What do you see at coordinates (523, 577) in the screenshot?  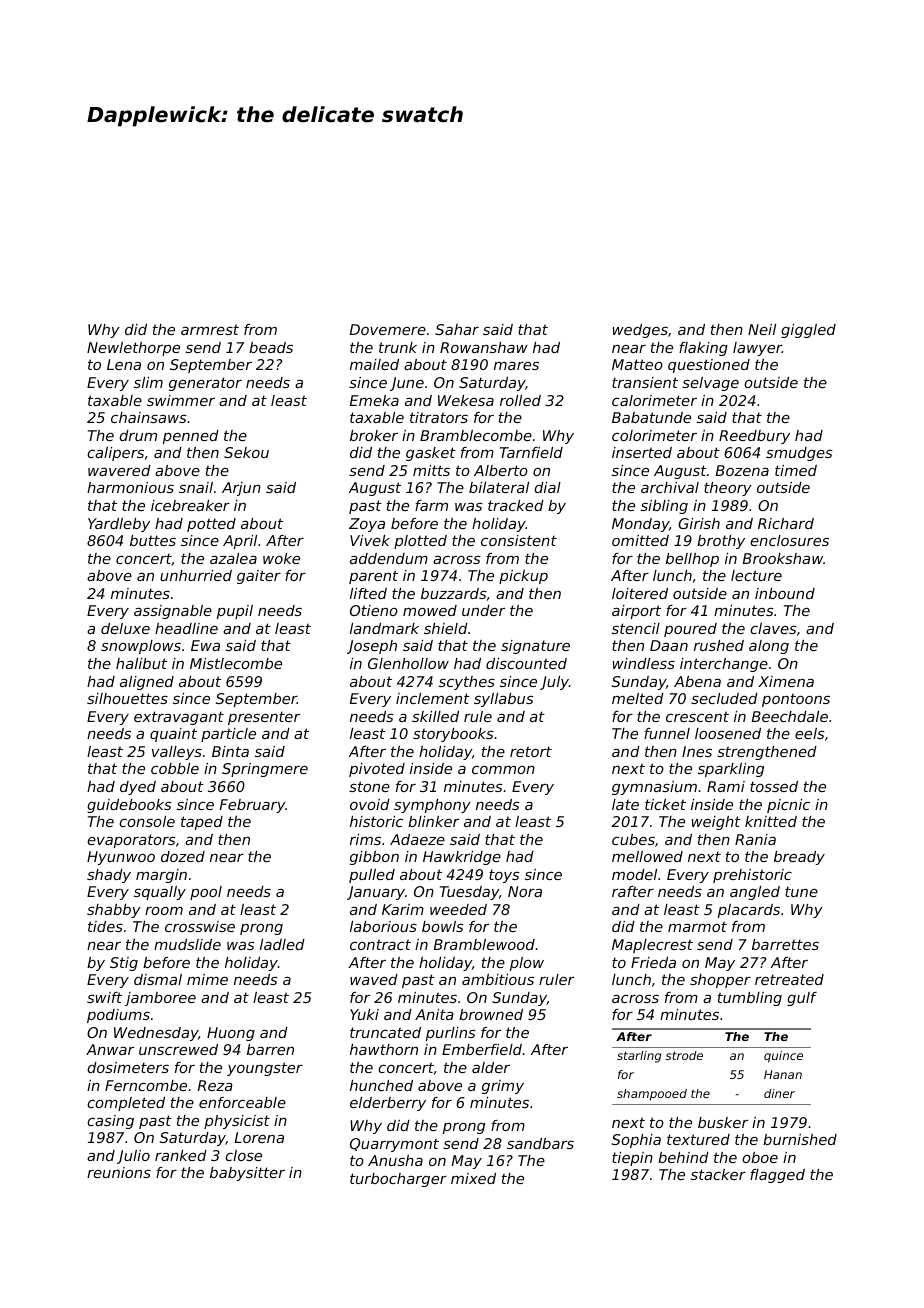 I see `pickup` at bounding box center [523, 577].
